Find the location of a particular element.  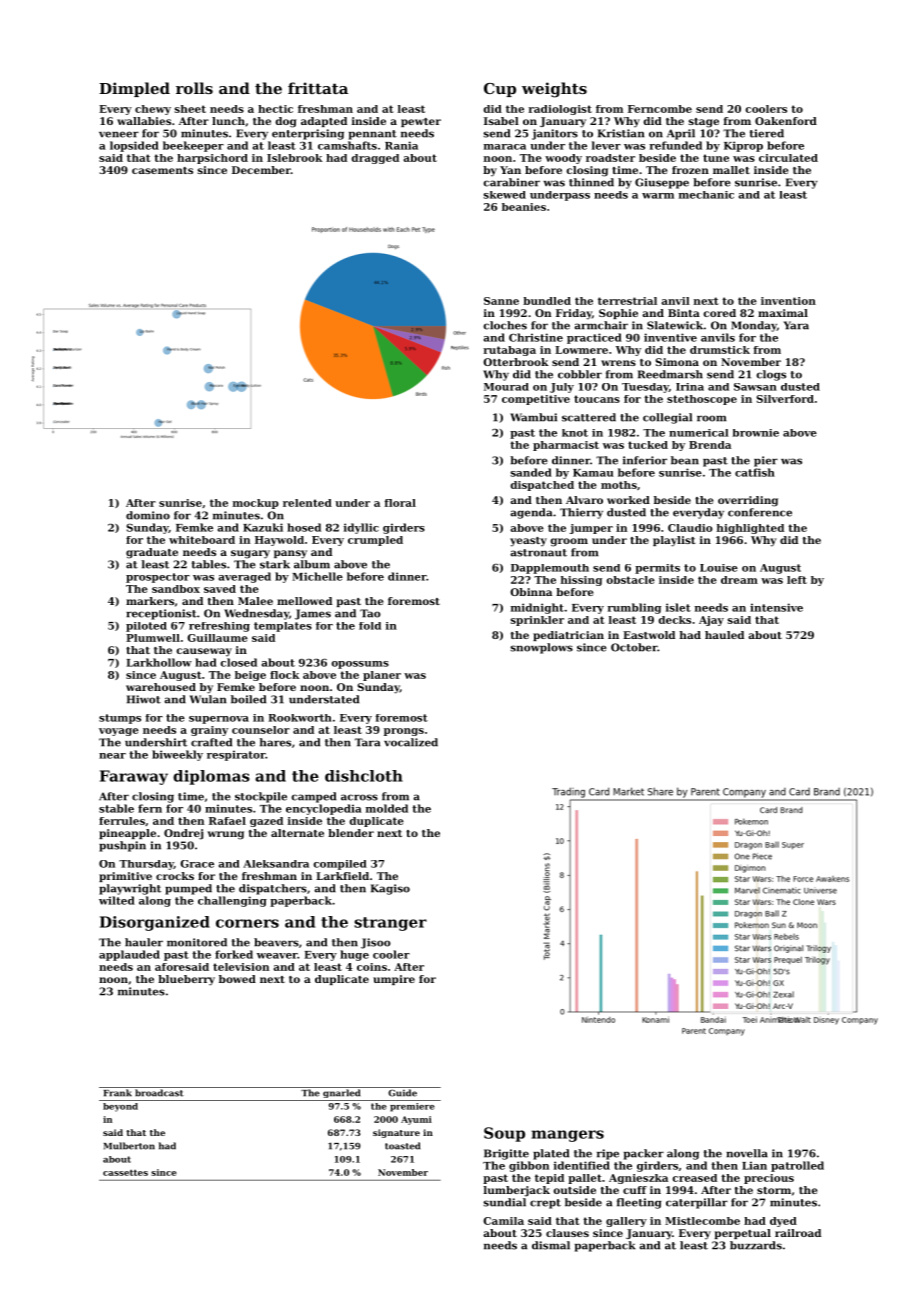

stranger is located at coordinates (390, 924).
